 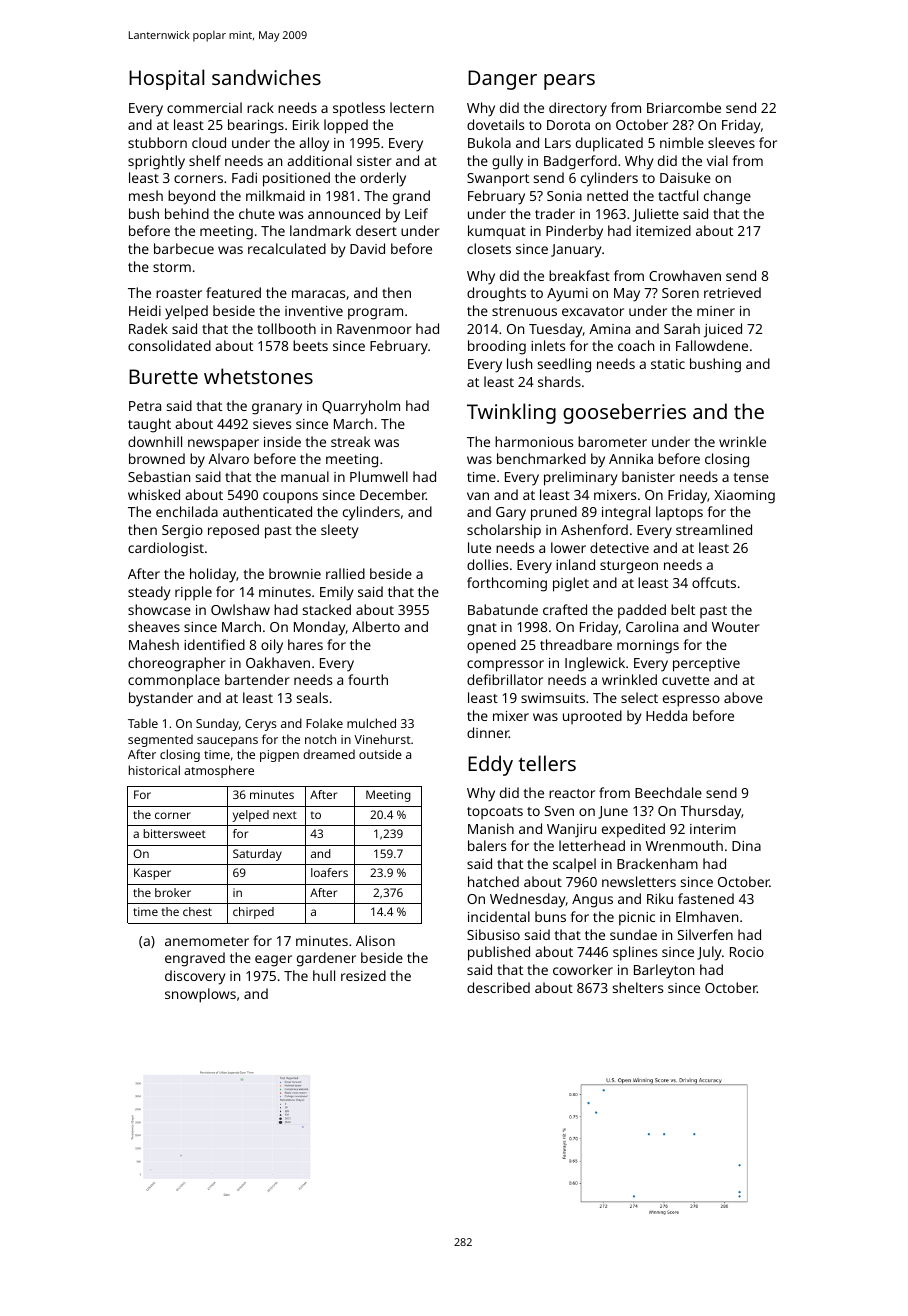 What do you see at coordinates (295, 573) in the document?
I see `brownie` at bounding box center [295, 573].
